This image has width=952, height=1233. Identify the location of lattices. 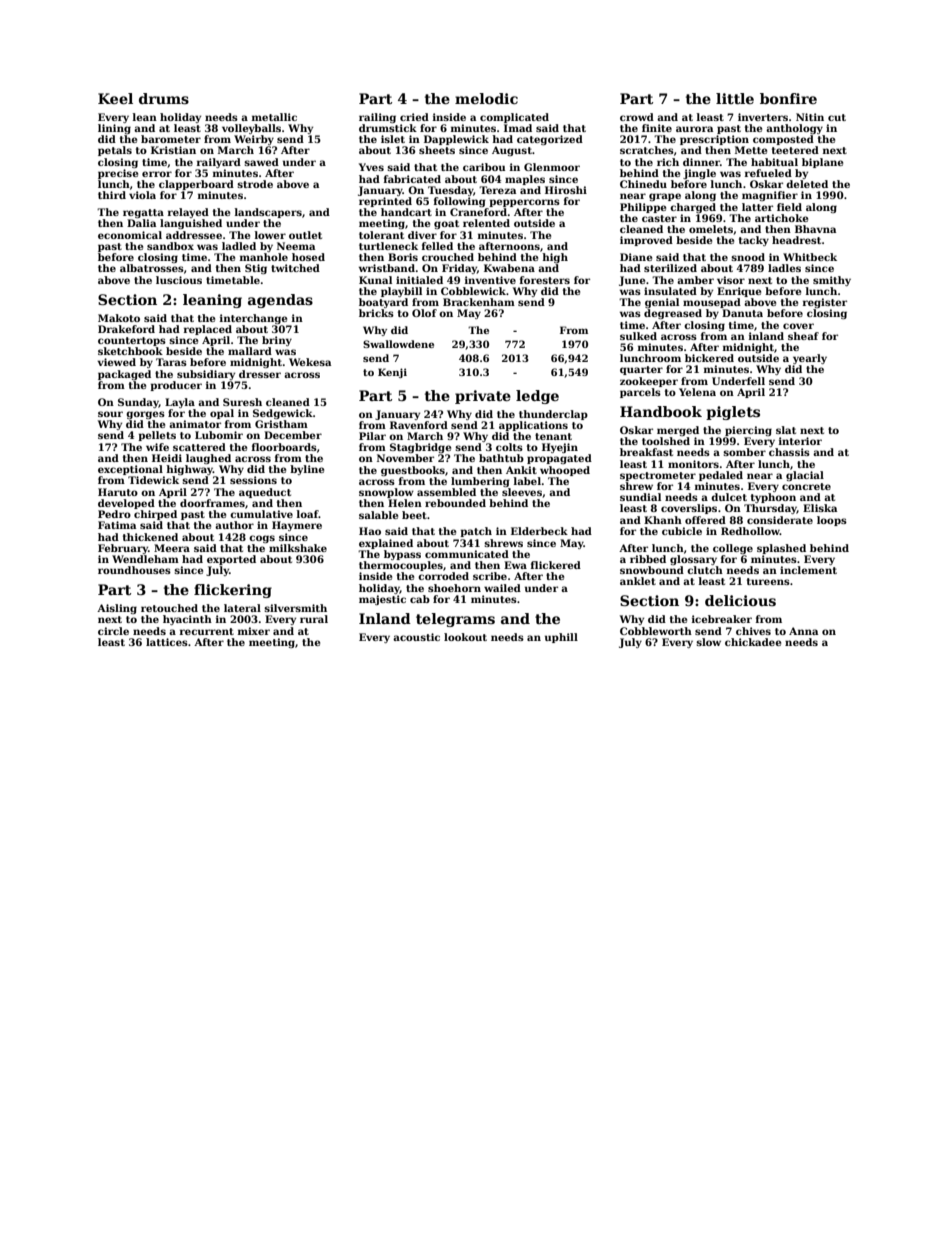
(167, 642).
